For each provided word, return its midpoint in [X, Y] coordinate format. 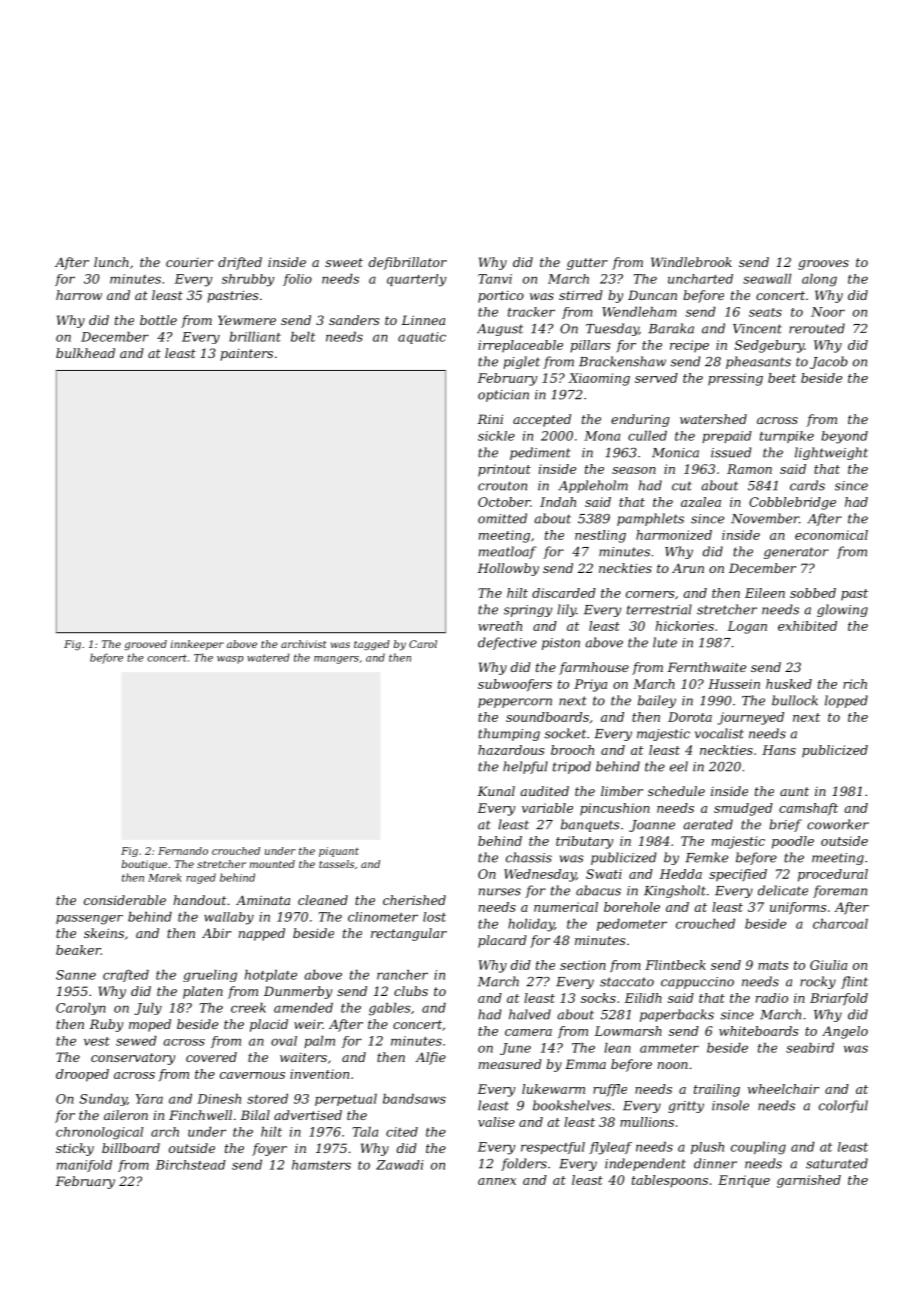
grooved [145, 645]
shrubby [248, 280]
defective [507, 643]
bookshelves [572, 1105]
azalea [701, 502]
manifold [84, 1166]
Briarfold [839, 999]
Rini [490, 419]
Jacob [829, 362]
